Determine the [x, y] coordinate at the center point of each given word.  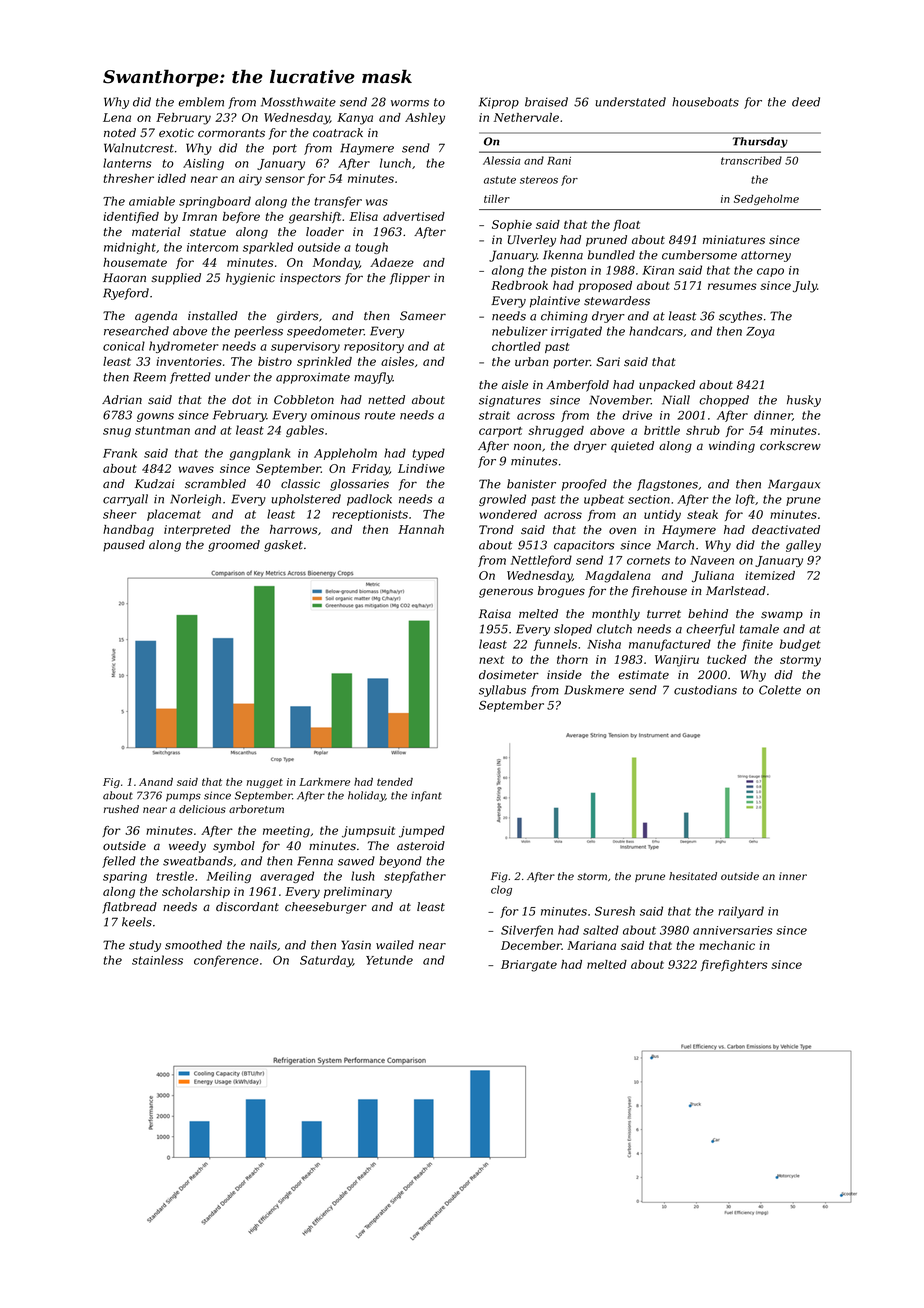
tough [371, 248]
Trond [496, 529]
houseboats [705, 102]
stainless [157, 960]
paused [124, 546]
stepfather [415, 877]
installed [213, 316]
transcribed [751, 160]
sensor [285, 179]
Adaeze [392, 262]
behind [708, 614]
